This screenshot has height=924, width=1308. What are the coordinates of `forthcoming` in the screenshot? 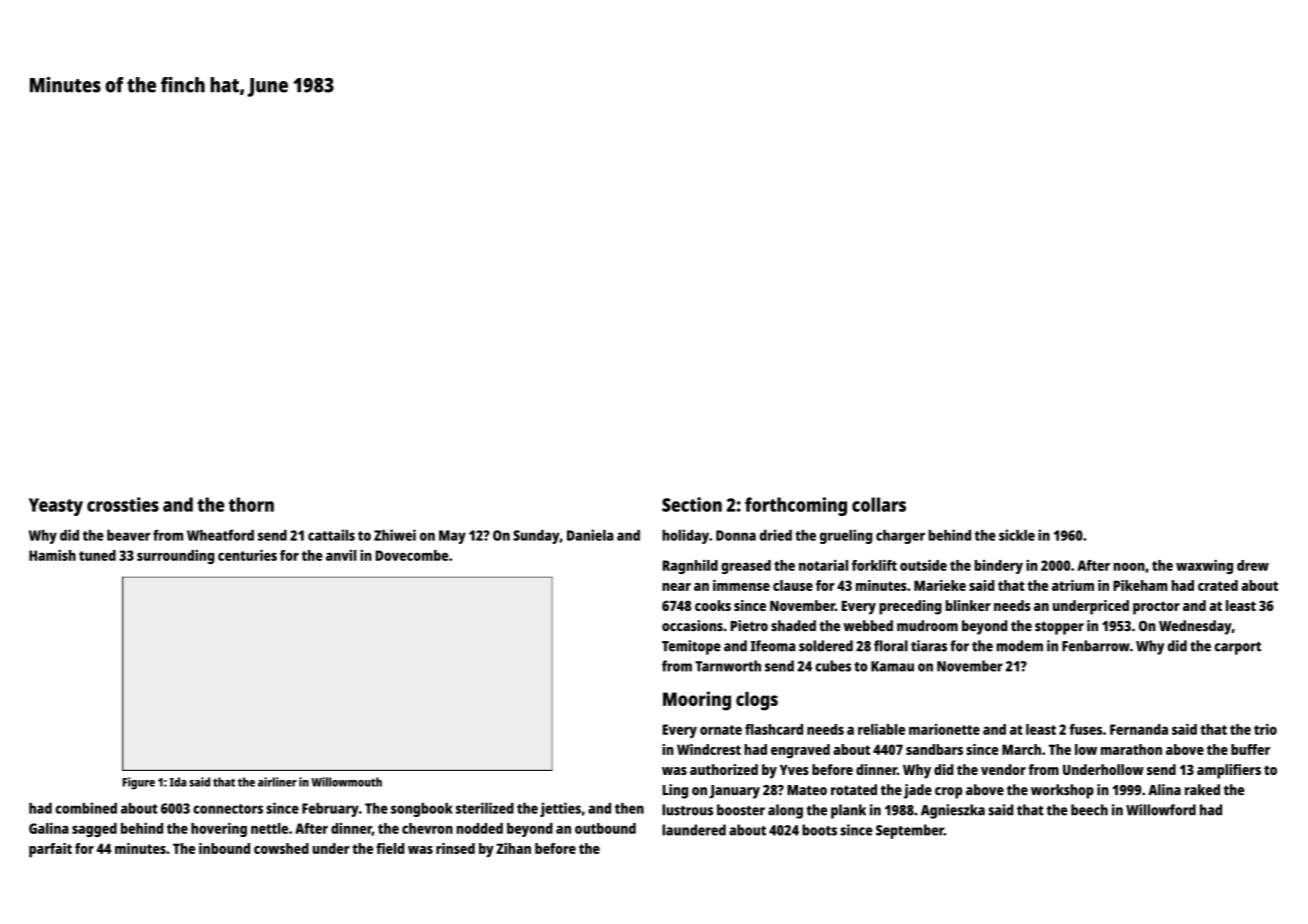 It's located at (796, 506).
